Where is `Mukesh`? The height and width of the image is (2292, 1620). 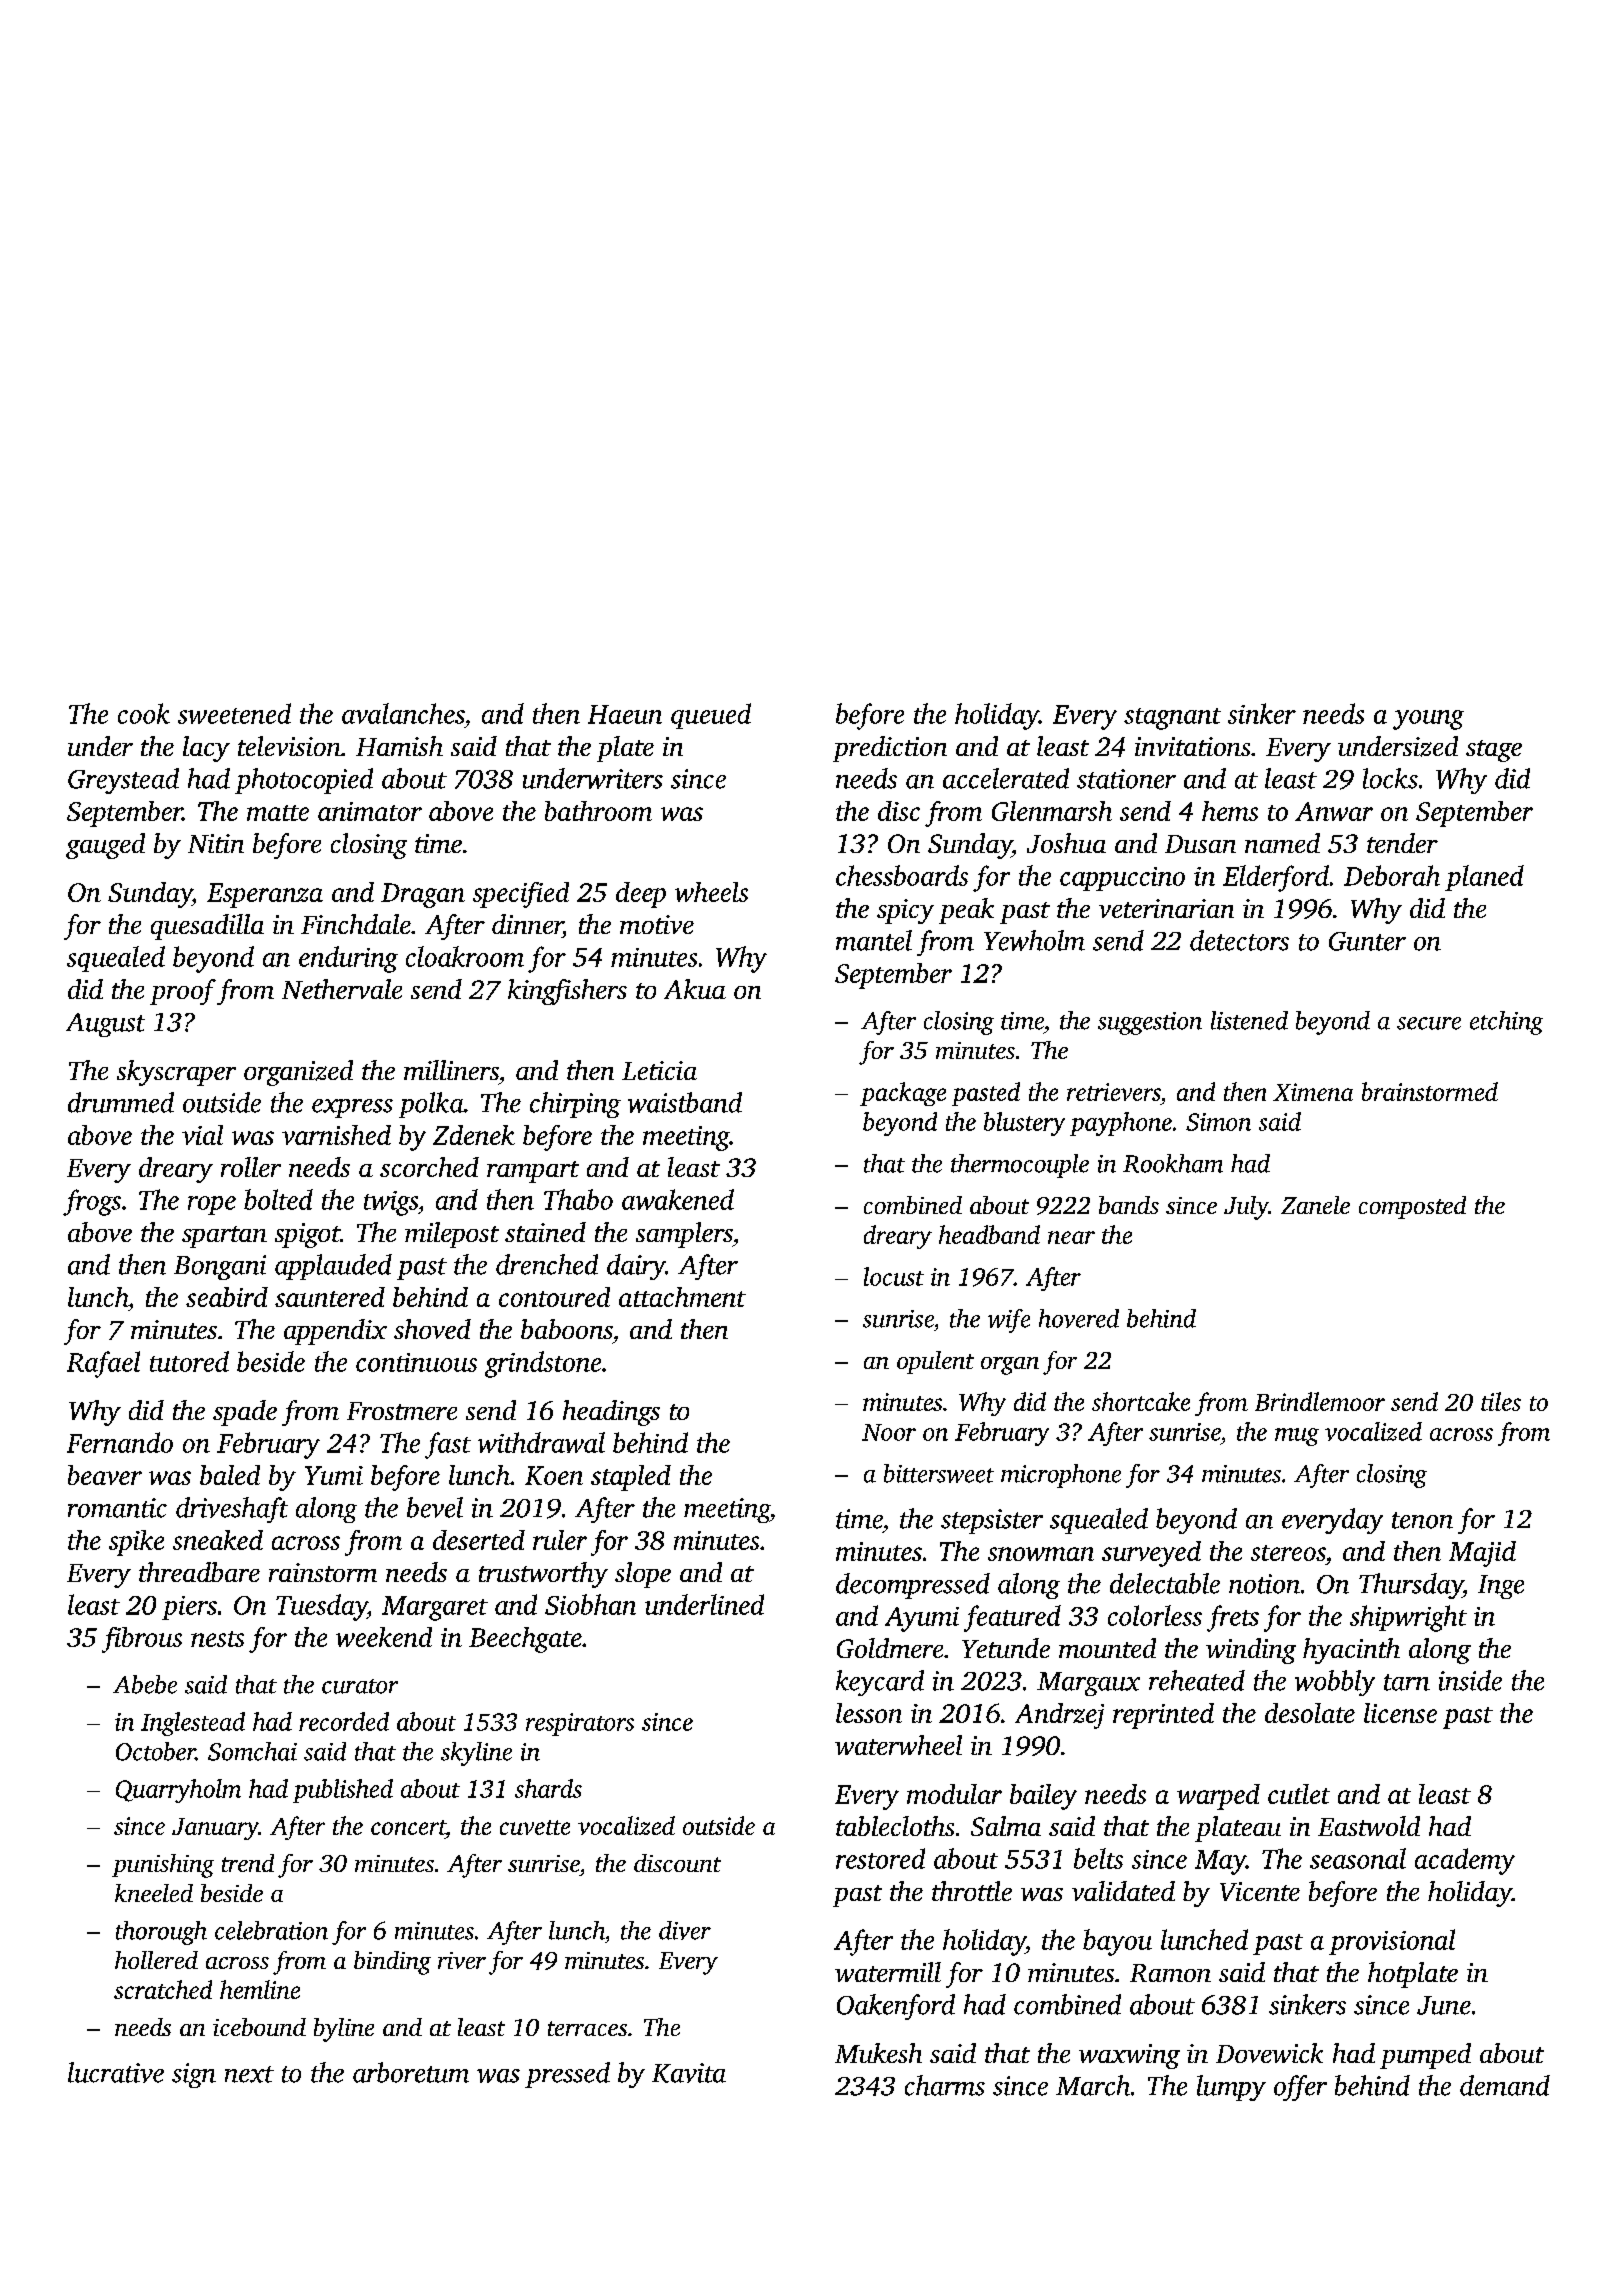
Mukesh is located at coordinates (878, 2053).
